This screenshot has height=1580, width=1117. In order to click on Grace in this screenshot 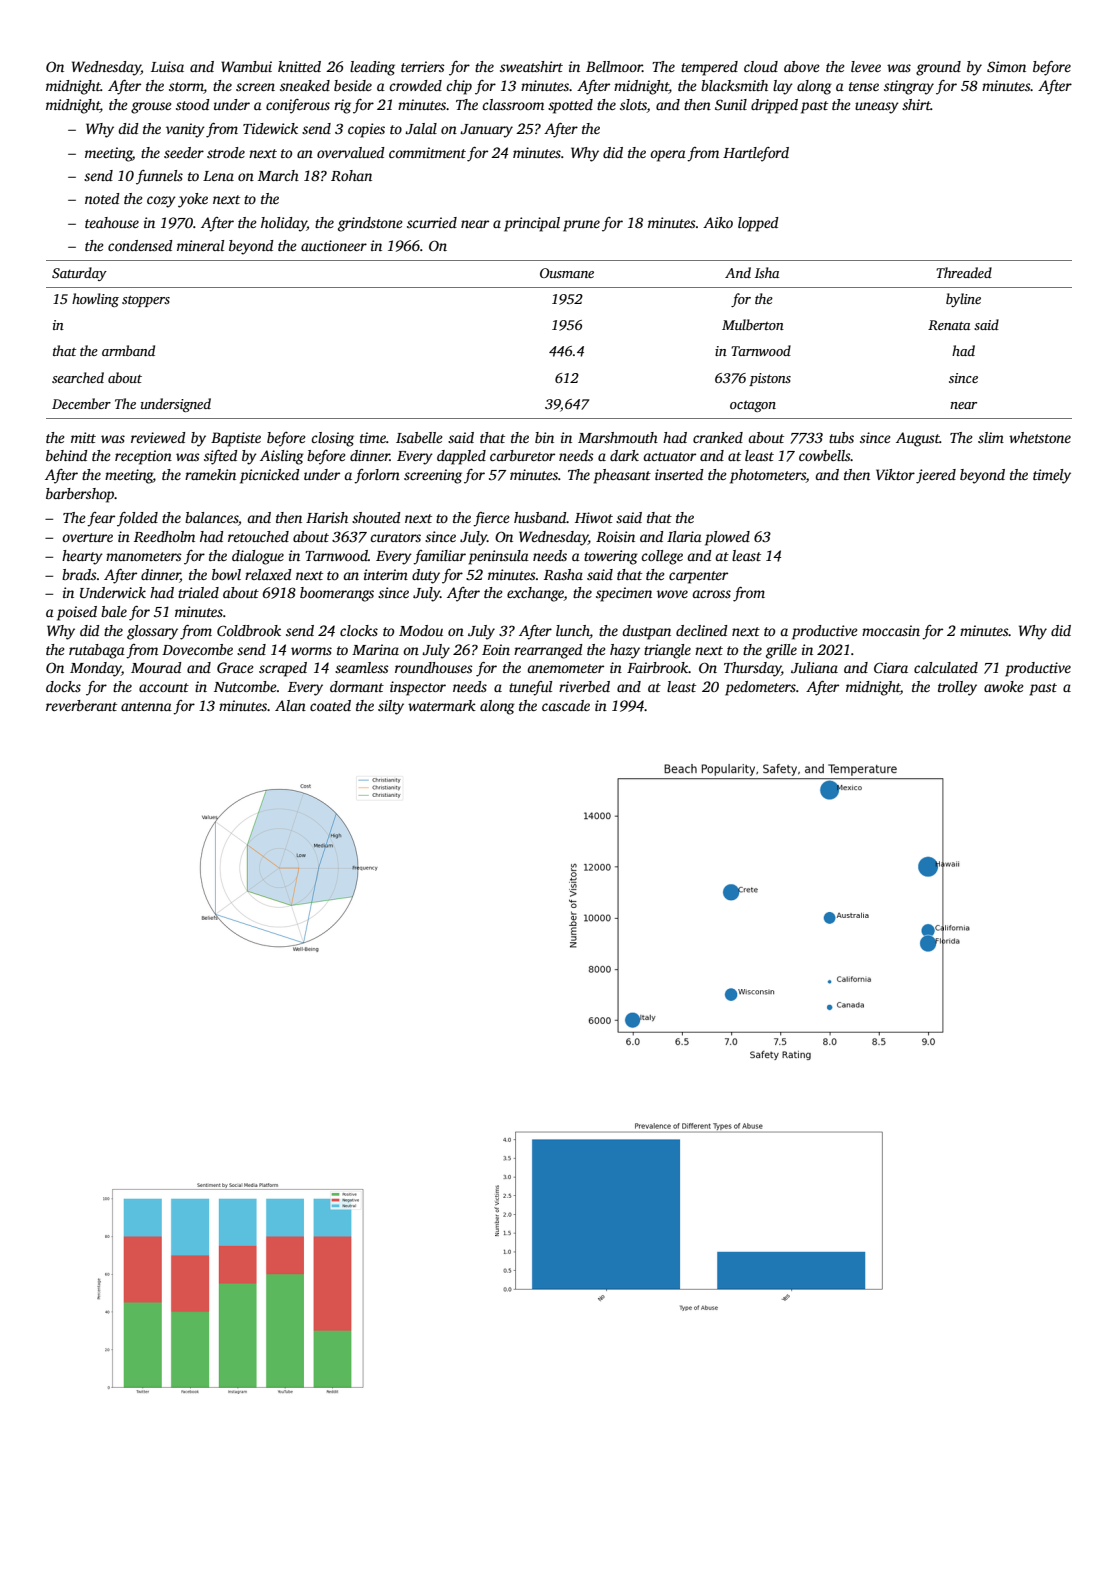, I will do `click(235, 667)`.
